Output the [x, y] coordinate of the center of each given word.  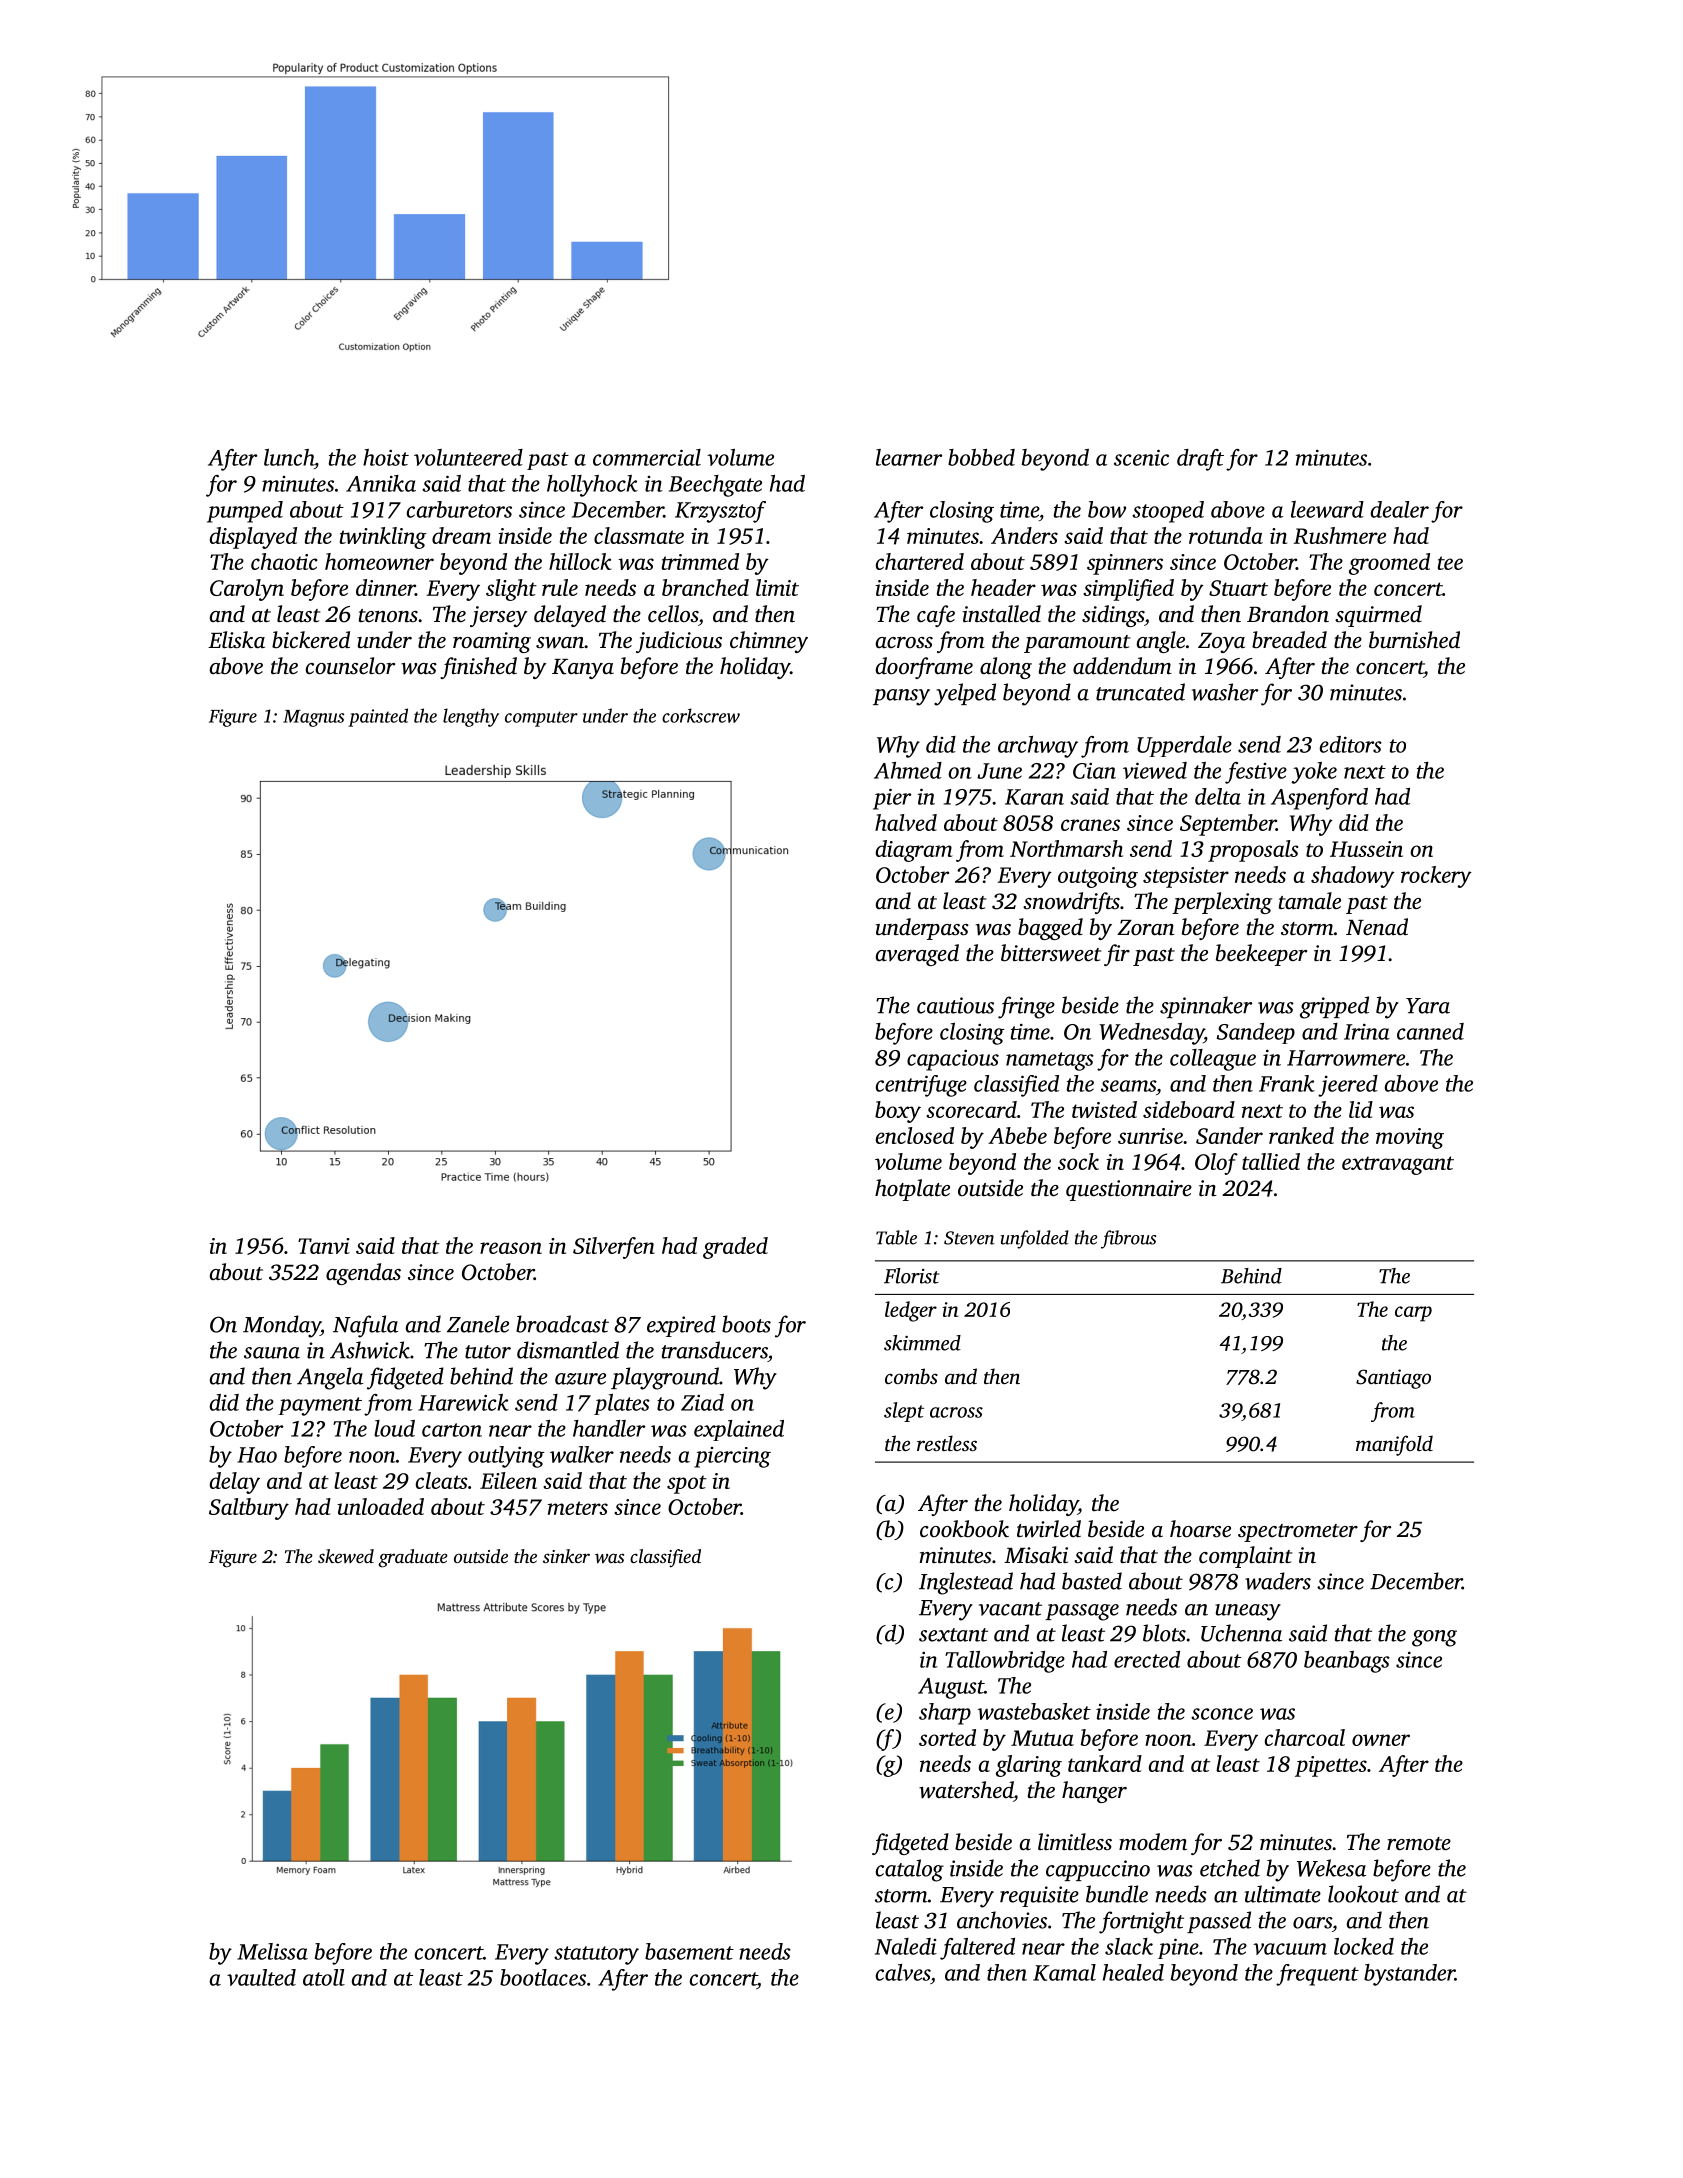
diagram [914, 851]
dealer [1400, 509]
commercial [647, 457]
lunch [289, 457]
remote [1419, 1844]
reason [511, 1248]
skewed [346, 1556]
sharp [945, 1714]
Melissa [272, 1951]
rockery [1436, 877]
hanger [1094, 1792]
